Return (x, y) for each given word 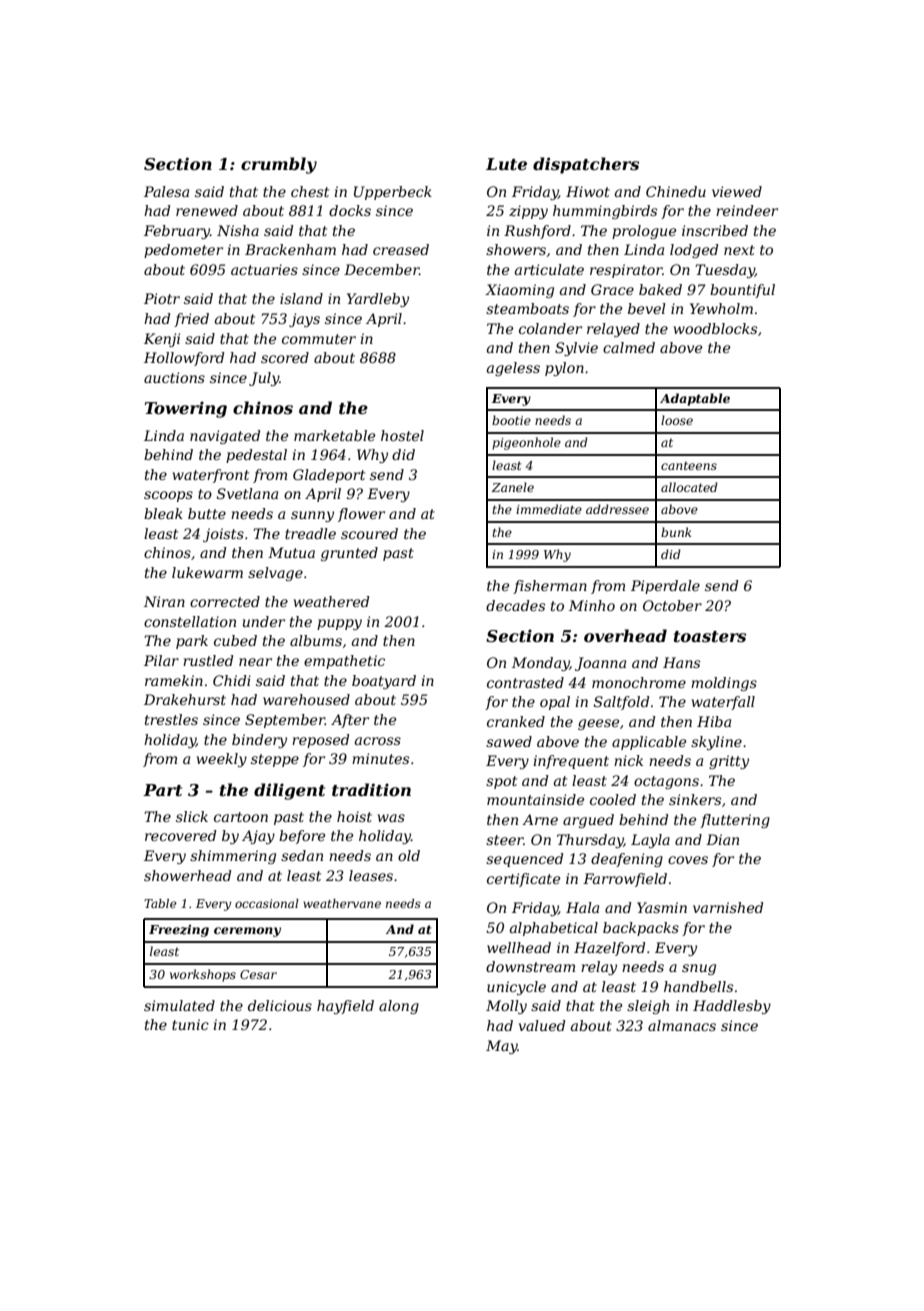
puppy (339, 624)
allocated (689, 487)
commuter (319, 339)
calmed (629, 347)
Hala (582, 907)
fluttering (735, 821)
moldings (724, 684)
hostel (402, 435)
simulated (179, 1005)
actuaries (264, 269)
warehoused (306, 699)
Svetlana (247, 493)
